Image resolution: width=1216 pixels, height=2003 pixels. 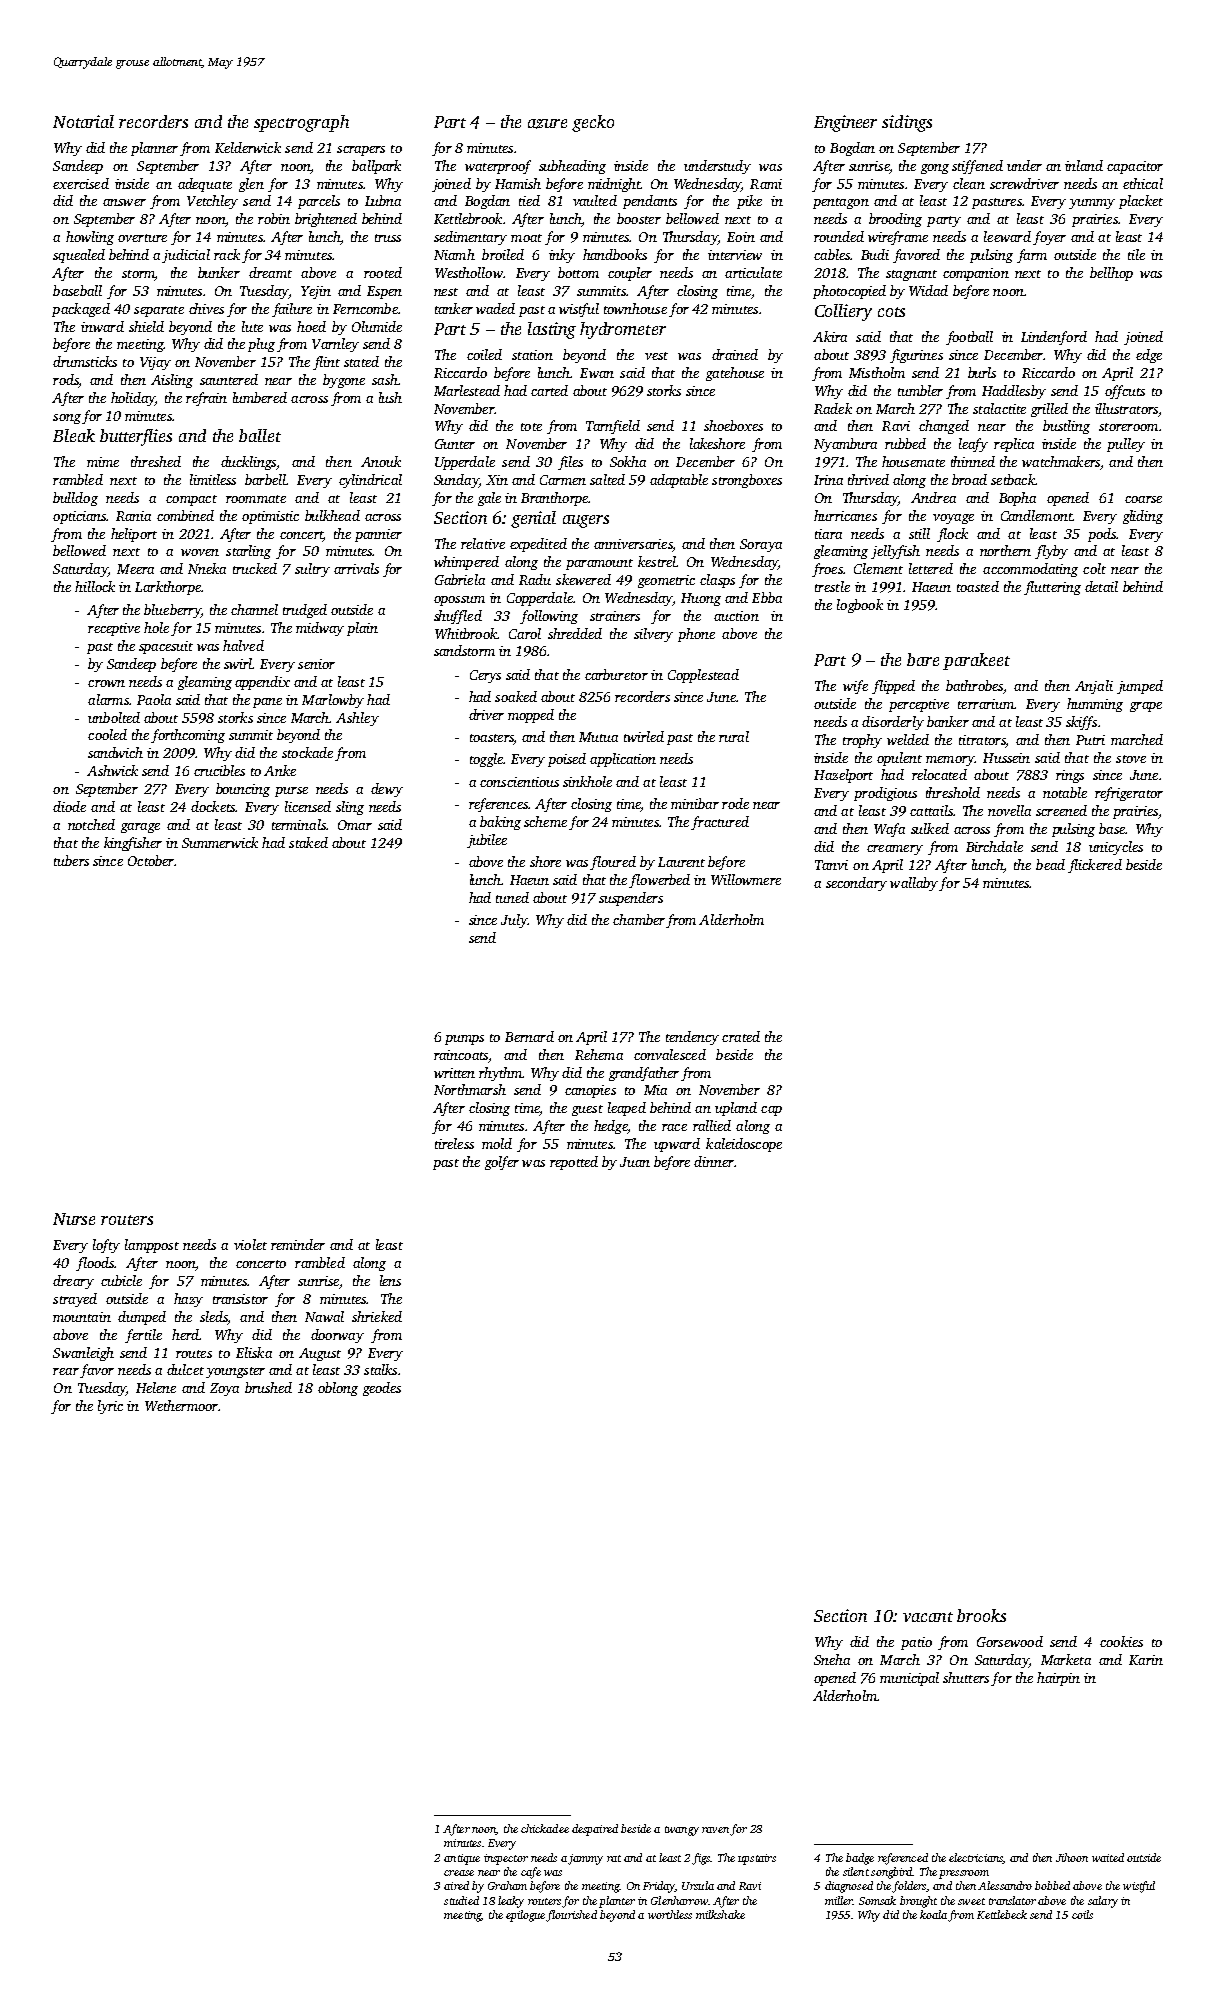 I want to click on crease, so click(x=459, y=1873).
